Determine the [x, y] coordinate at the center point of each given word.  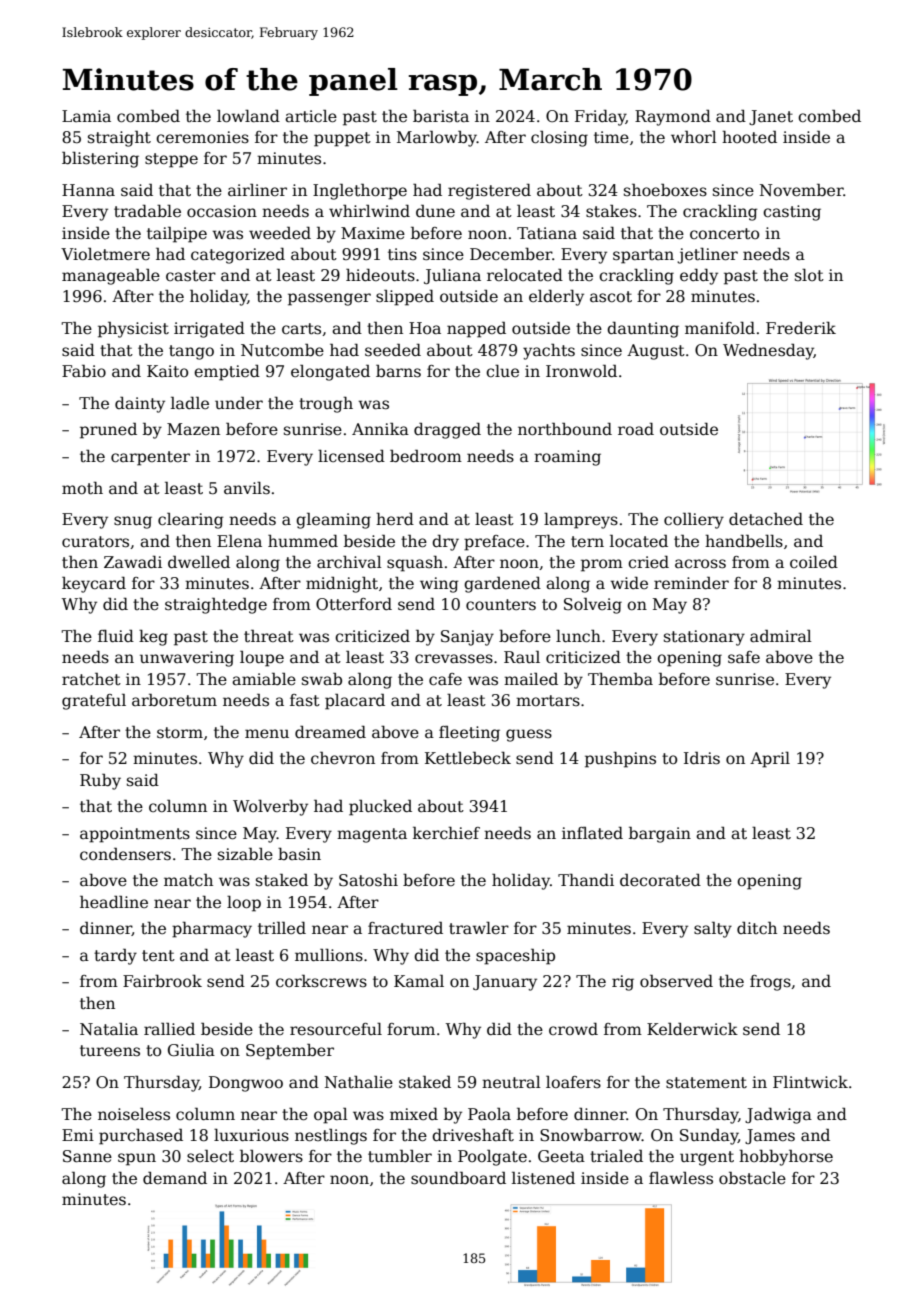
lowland [248, 116]
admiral [781, 636]
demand [175, 1178]
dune [435, 210]
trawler [479, 928]
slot [809, 275]
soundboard [458, 1178]
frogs [770, 983]
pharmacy [212, 930]
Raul [522, 657]
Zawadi [133, 562]
